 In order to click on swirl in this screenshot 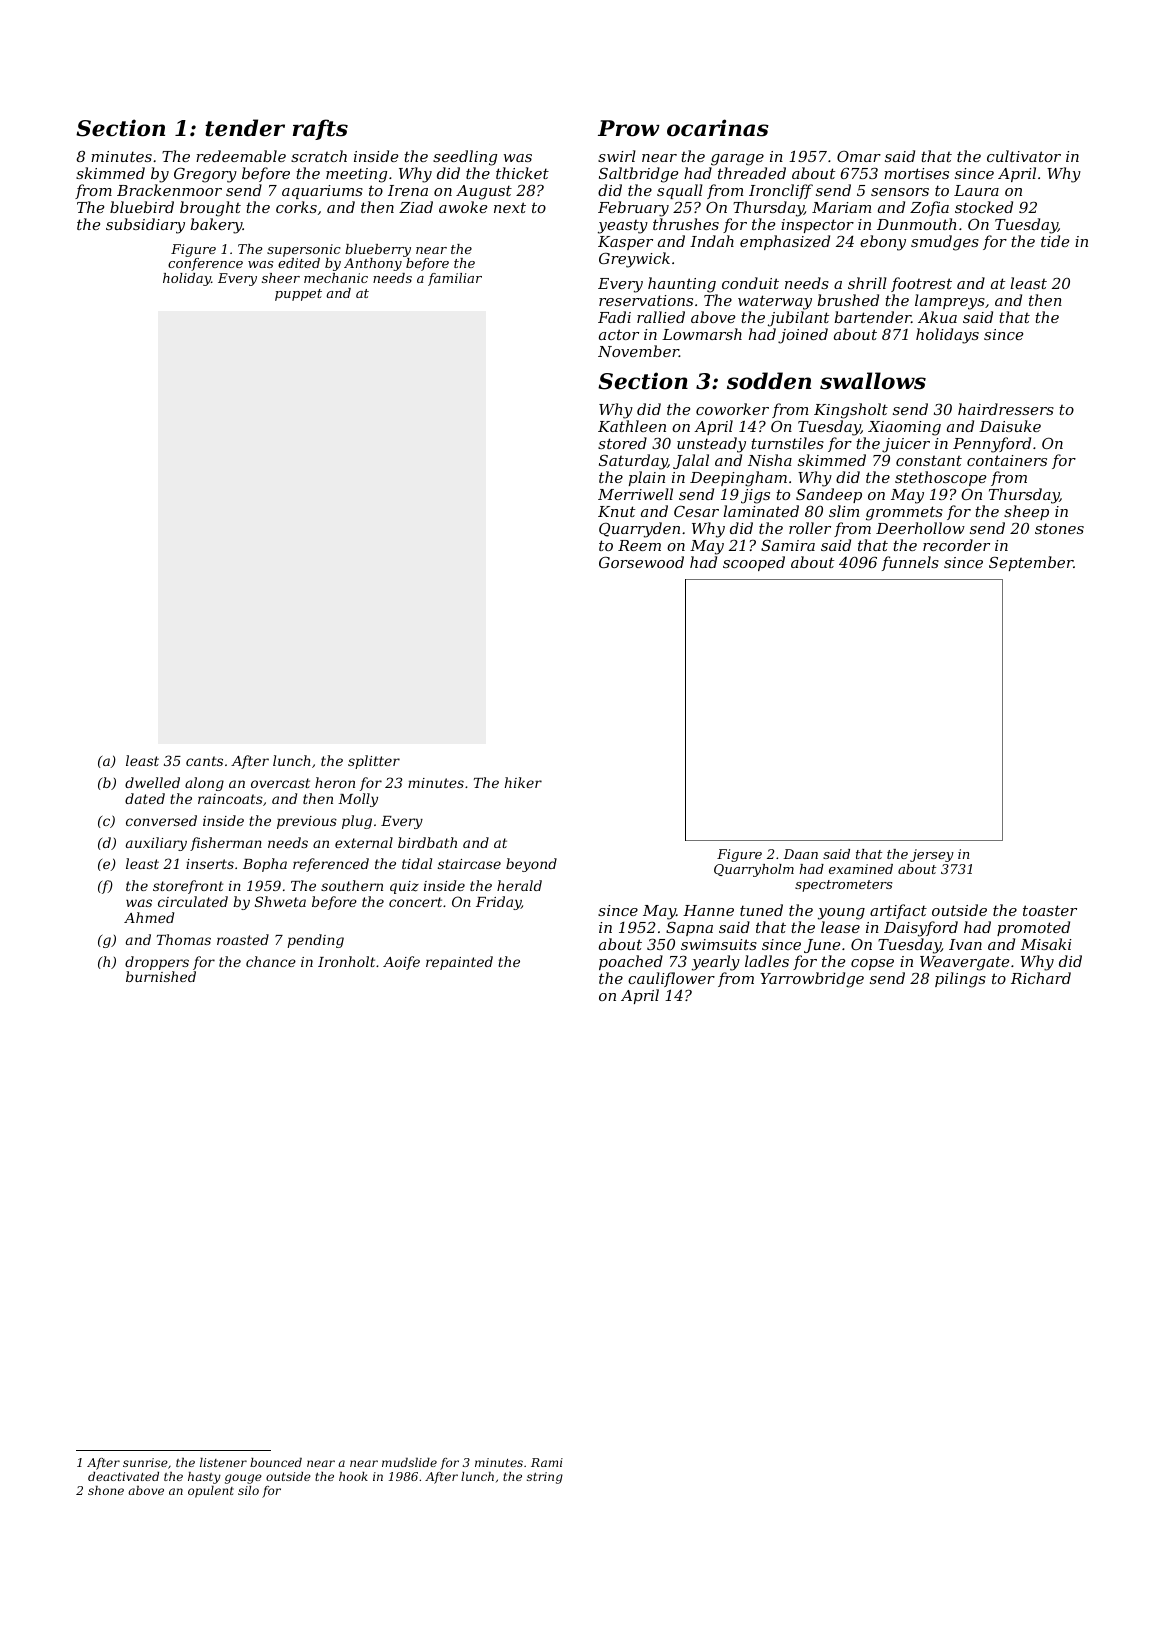, I will do `click(617, 156)`.
